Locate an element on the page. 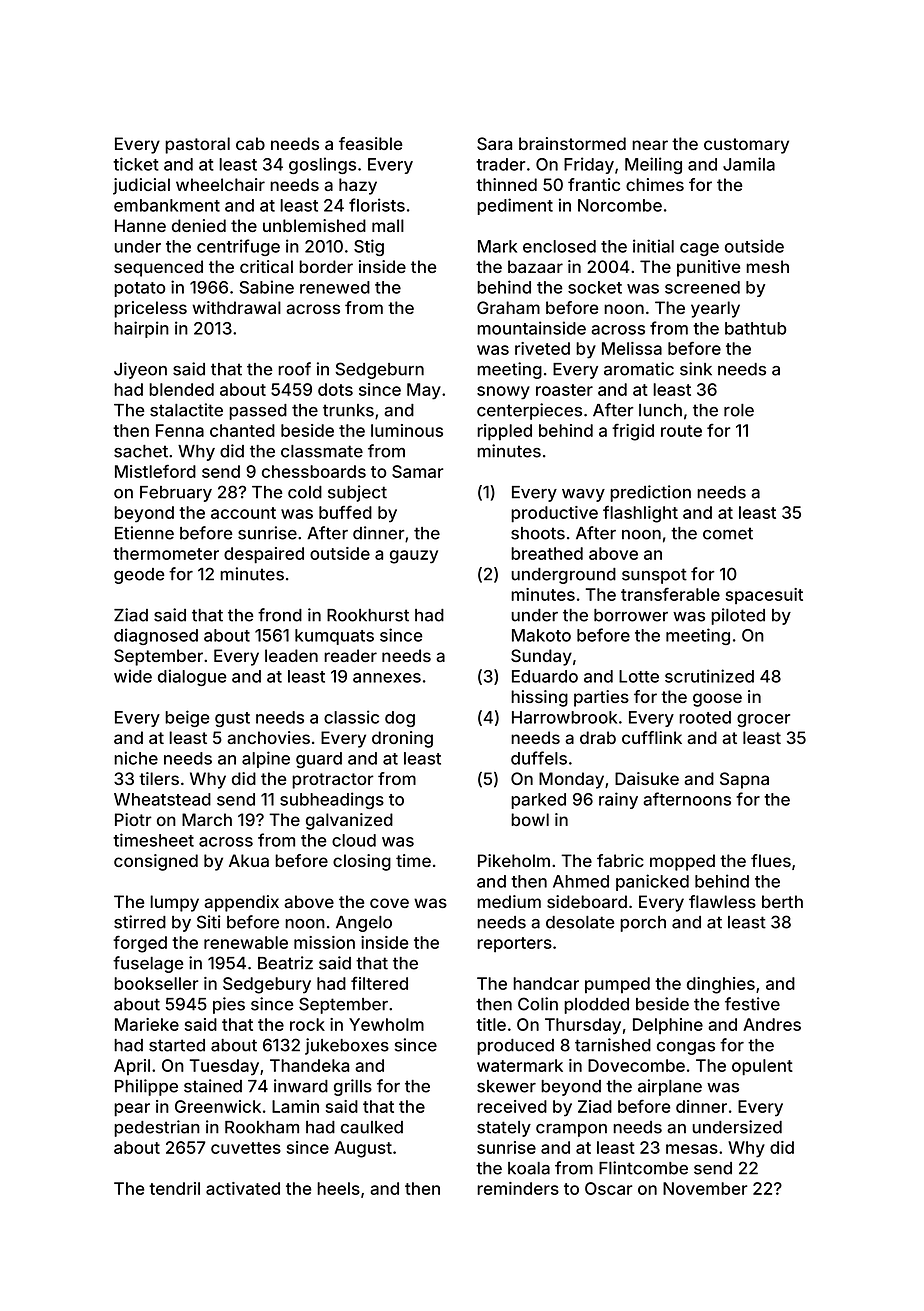 The width and height of the image is (924, 1311). parties is located at coordinates (601, 698).
